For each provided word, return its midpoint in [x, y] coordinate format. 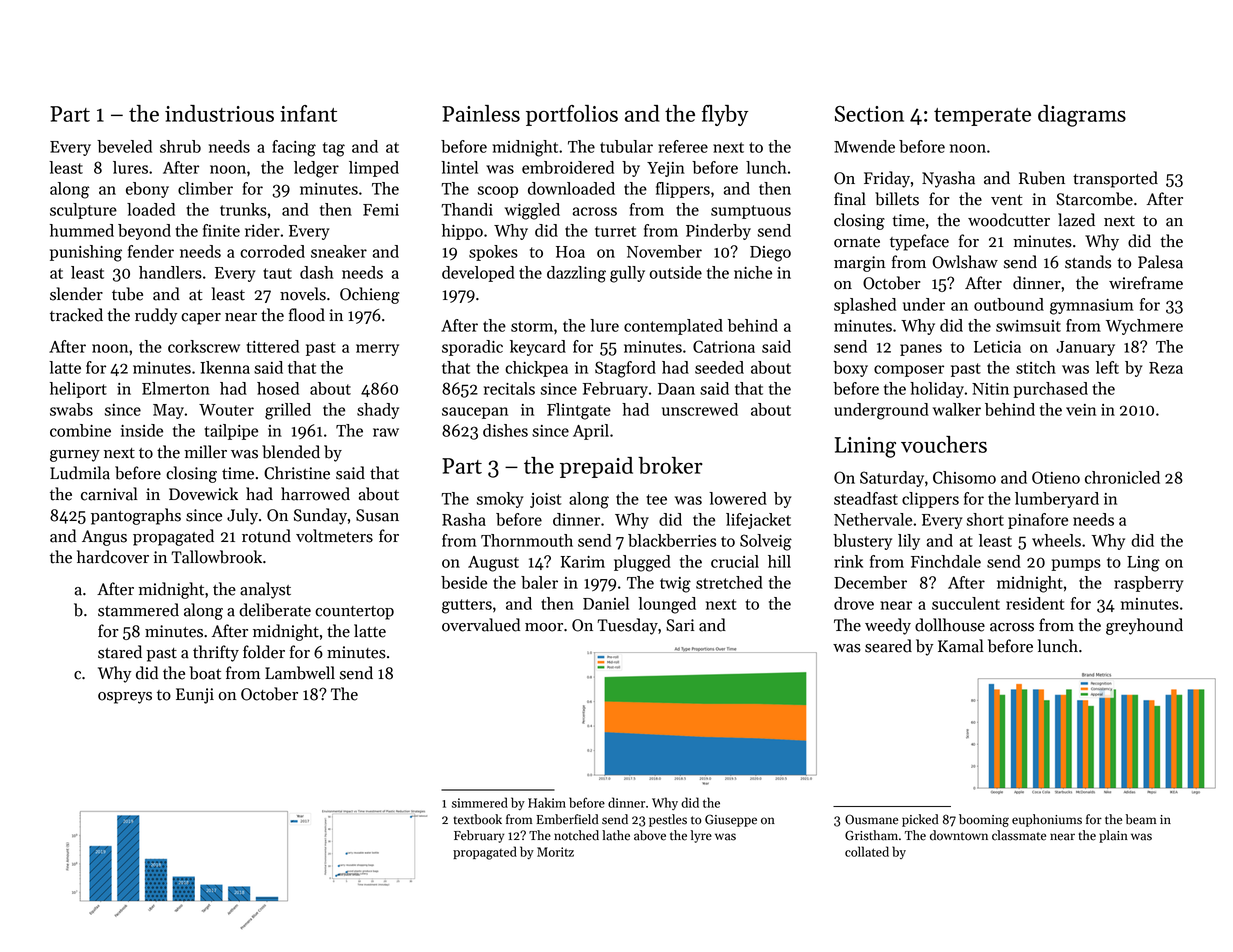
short [985, 519]
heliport [78, 390]
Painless [481, 113]
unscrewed [700, 409]
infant [308, 113]
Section [869, 114]
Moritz [555, 852]
